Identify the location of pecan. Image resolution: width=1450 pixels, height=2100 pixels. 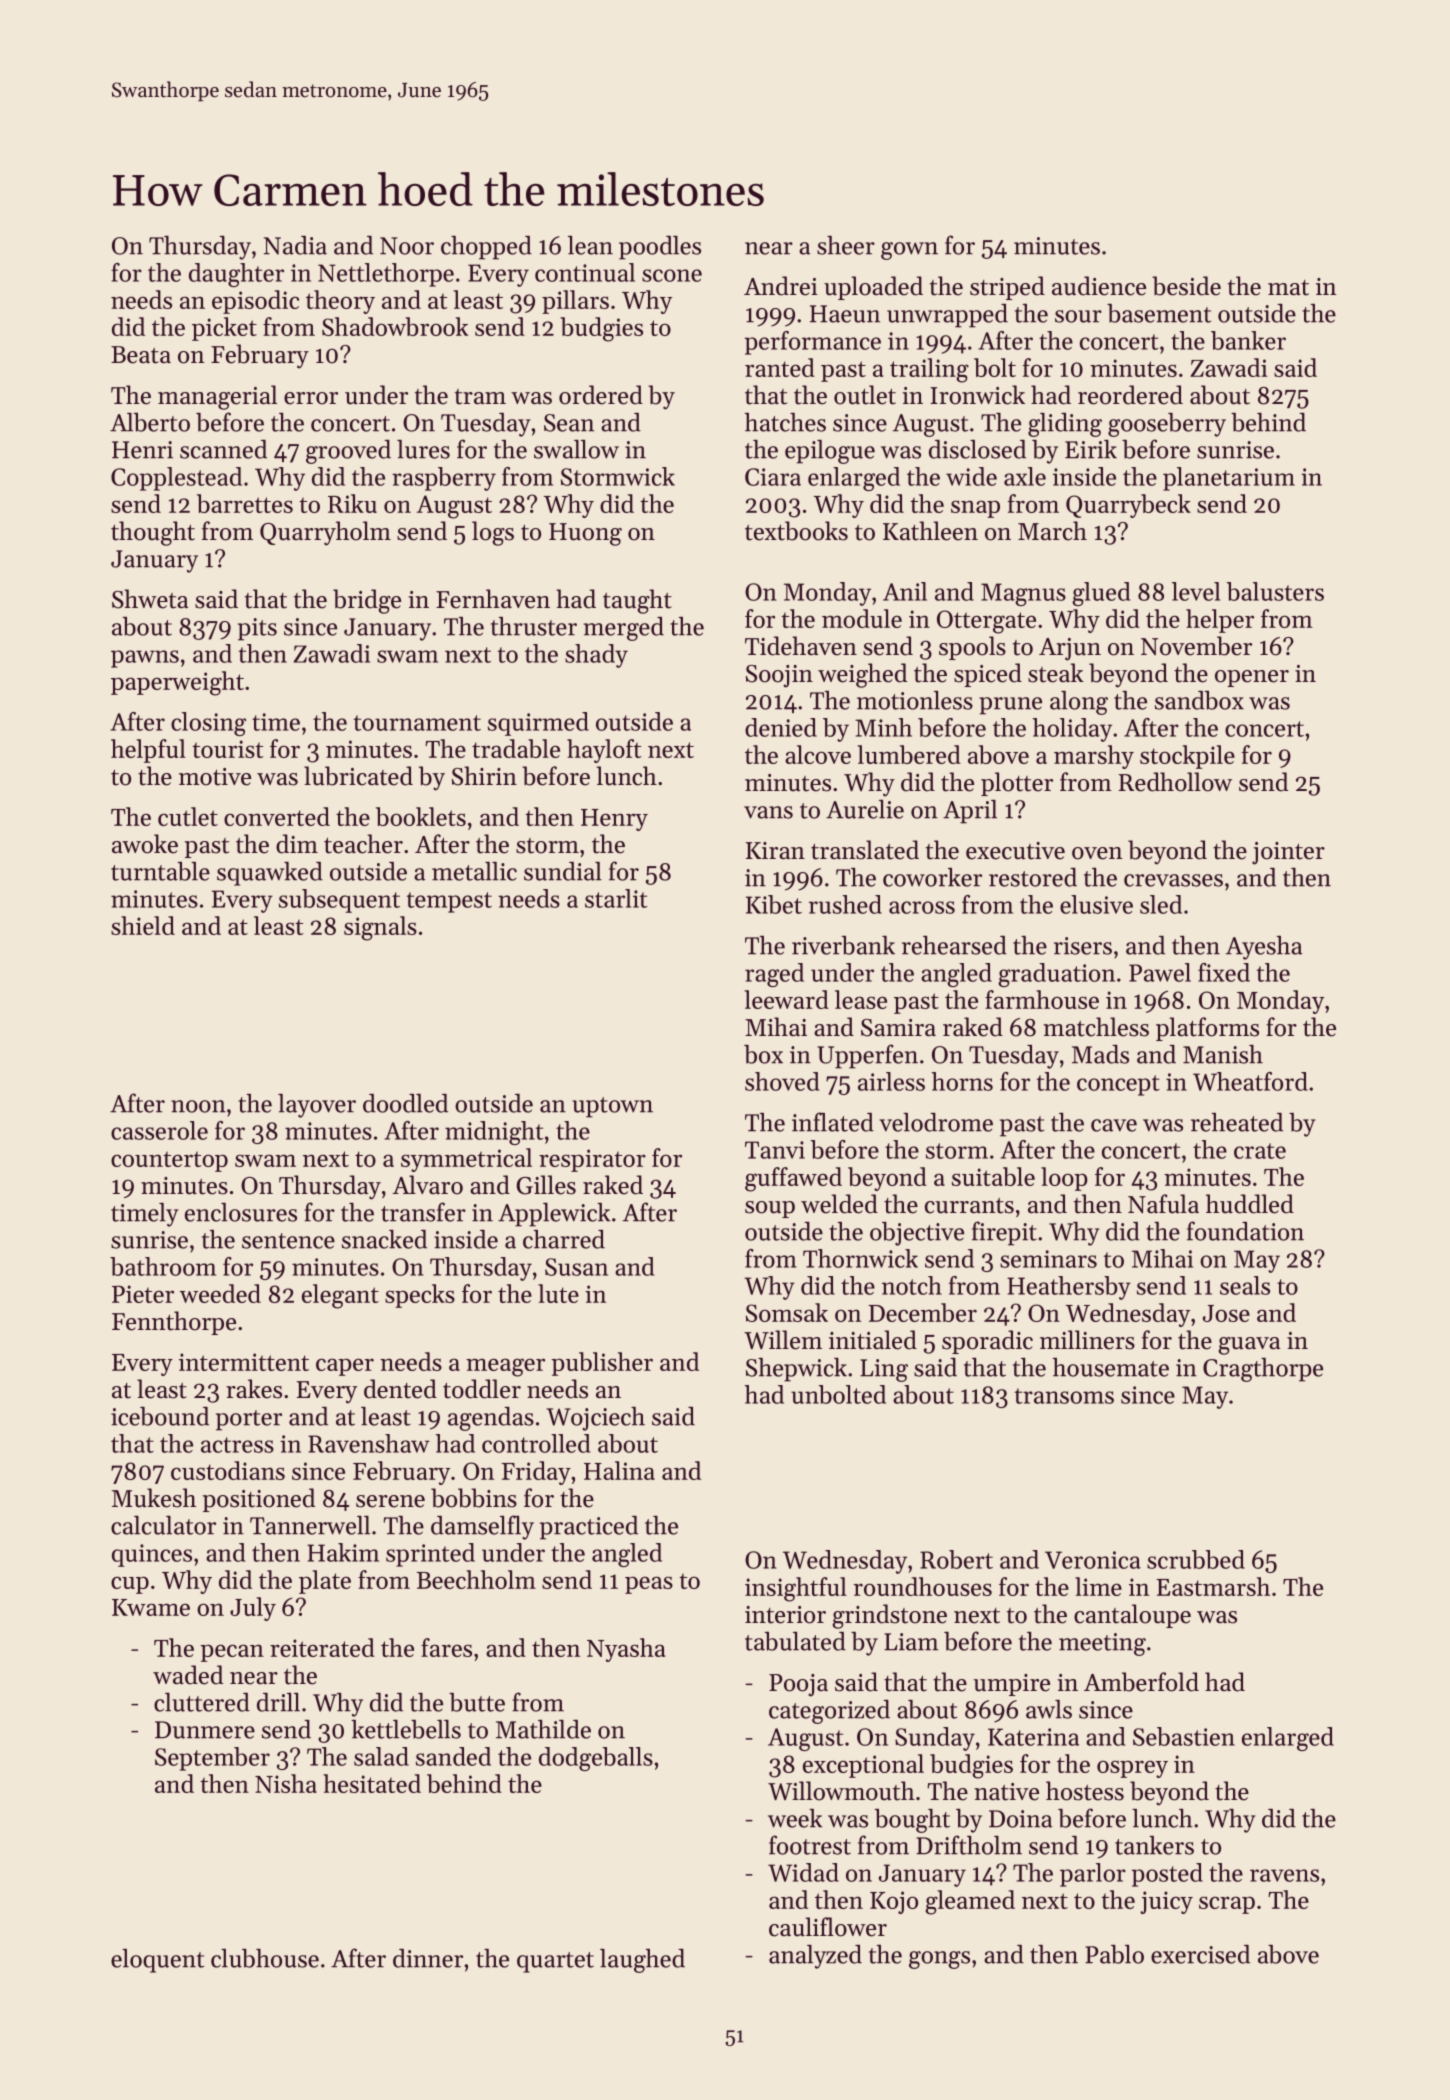
(232, 1653).
